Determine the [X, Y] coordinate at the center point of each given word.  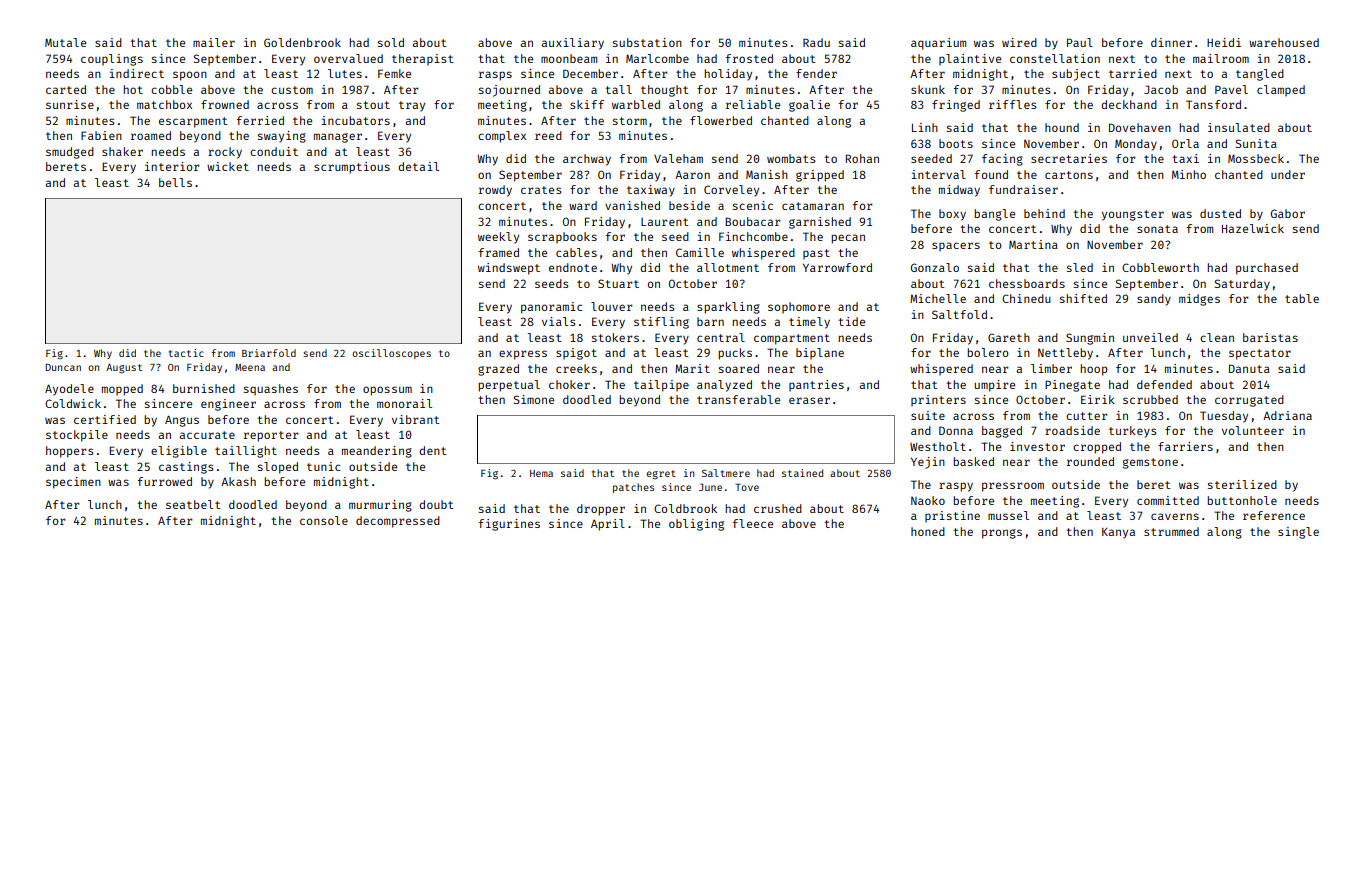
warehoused [1284, 42]
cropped [1097, 448]
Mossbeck [1256, 158]
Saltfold [959, 314]
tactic [186, 353]
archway [587, 160]
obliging [696, 525]
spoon [190, 76]
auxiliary [573, 44]
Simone [534, 399]
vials [559, 321]
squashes [271, 390]
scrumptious [352, 168]
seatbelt [193, 504]
